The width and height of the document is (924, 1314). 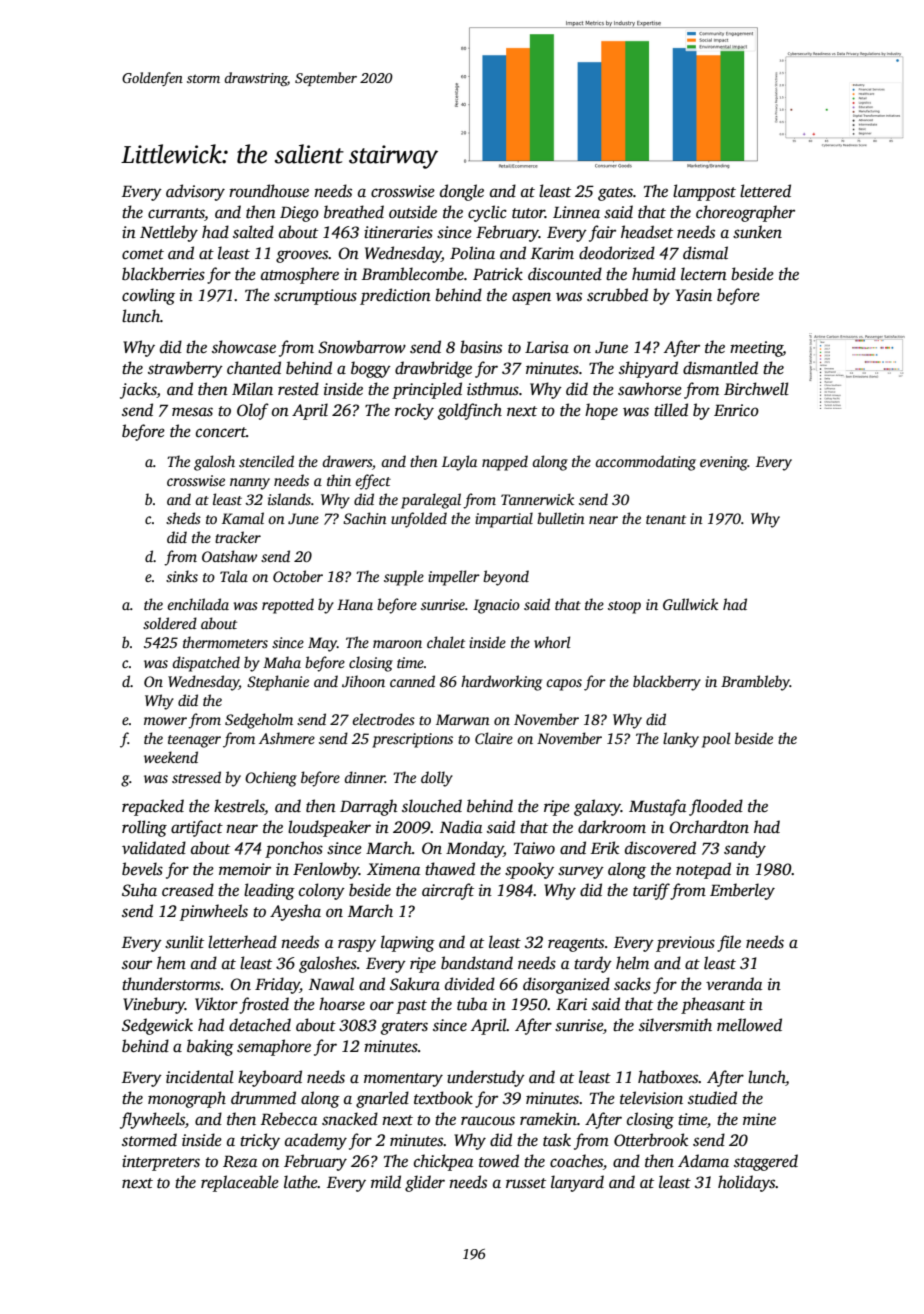 I want to click on tutor, so click(x=528, y=213).
